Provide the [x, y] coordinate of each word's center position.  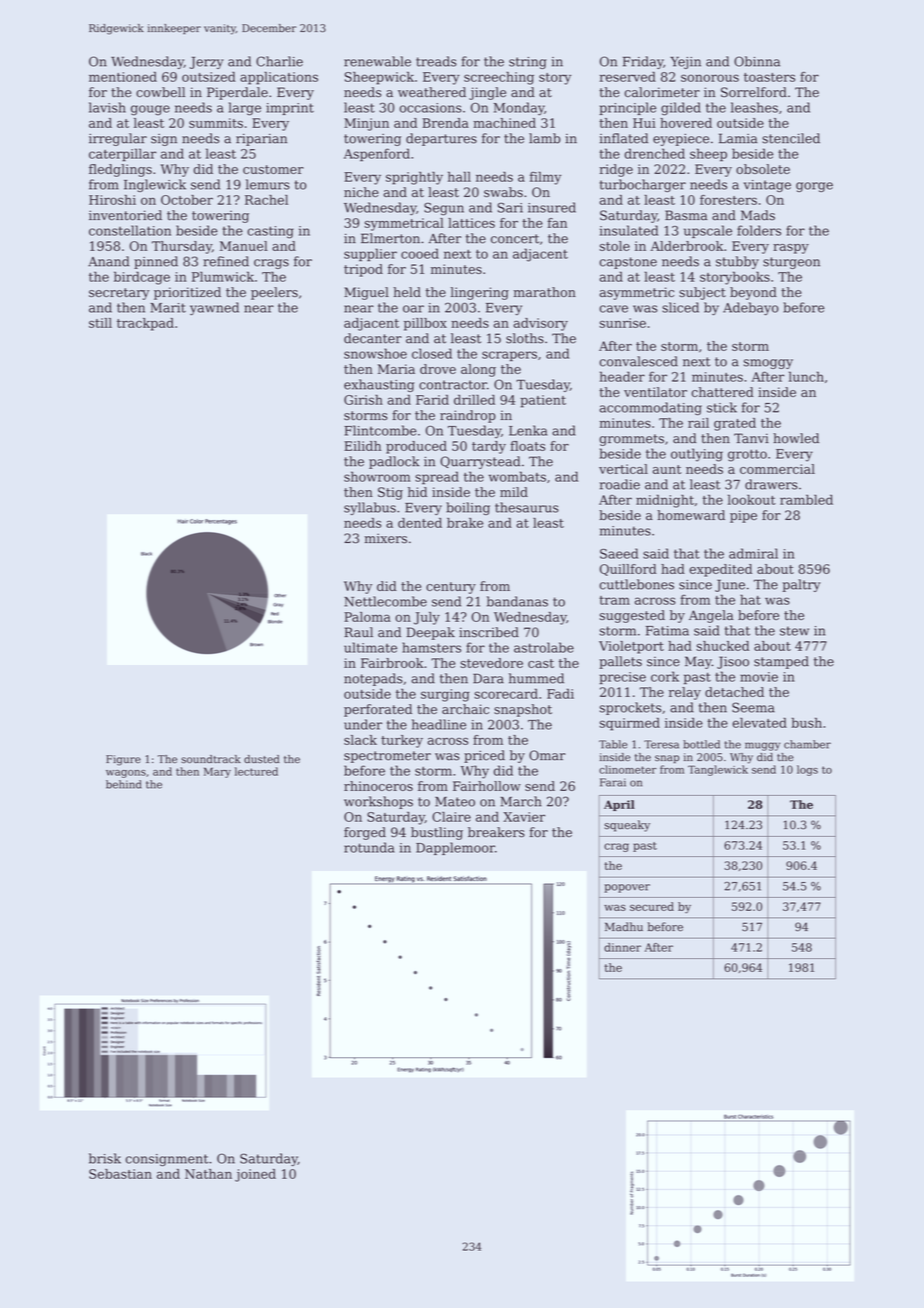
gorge [814, 187]
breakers [496, 832]
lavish [107, 107]
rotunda [369, 847]
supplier [370, 254]
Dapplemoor [455, 848]
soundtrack [211, 759]
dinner [622, 947]
